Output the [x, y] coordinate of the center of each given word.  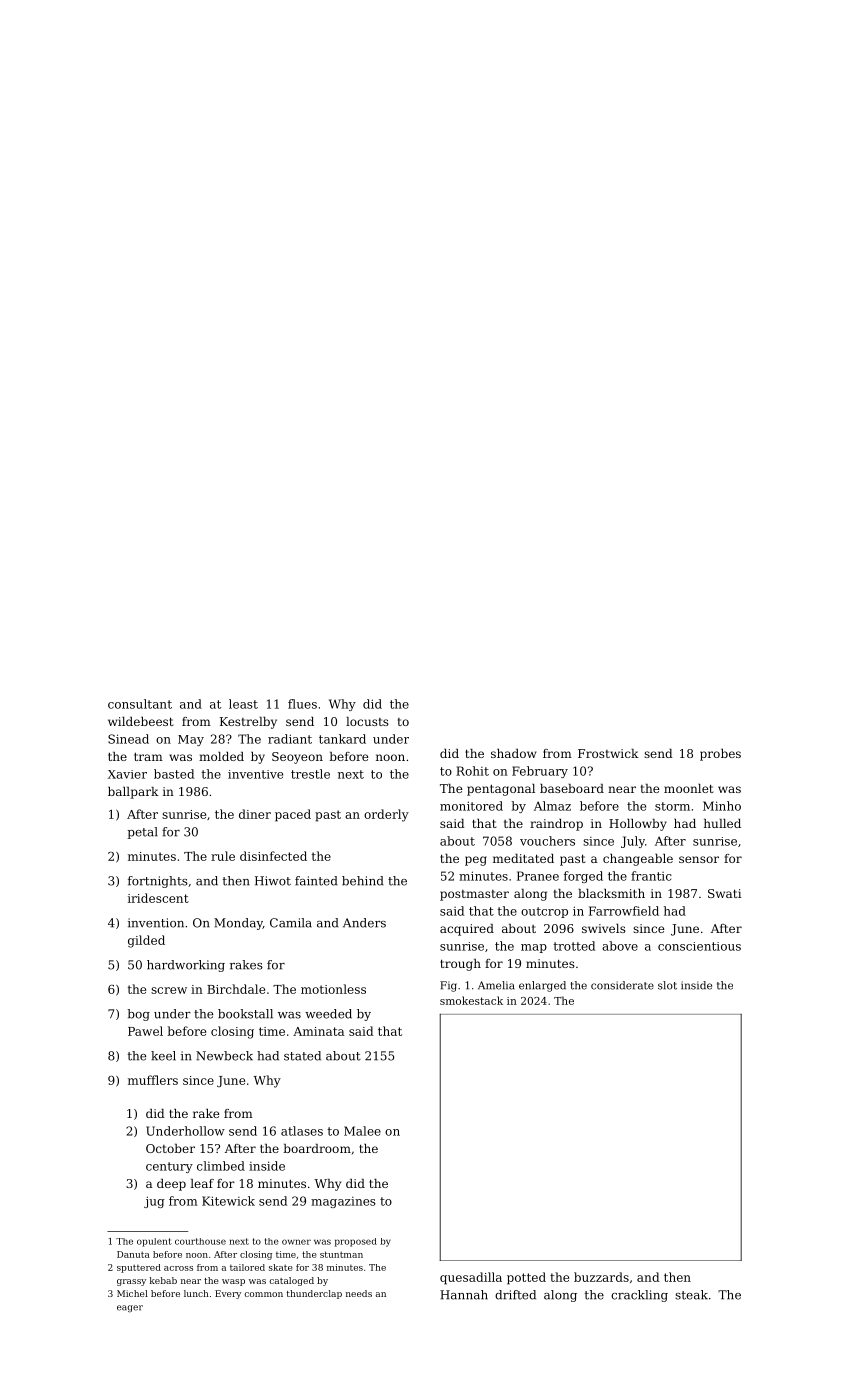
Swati [724, 893]
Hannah [464, 1295]
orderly [386, 815]
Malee [362, 1131]
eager [130, 1308]
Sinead [128, 739]
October [170, 1148]
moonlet [688, 788]
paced [293, 815]
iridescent [158, 898]
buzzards [601, 1277]
